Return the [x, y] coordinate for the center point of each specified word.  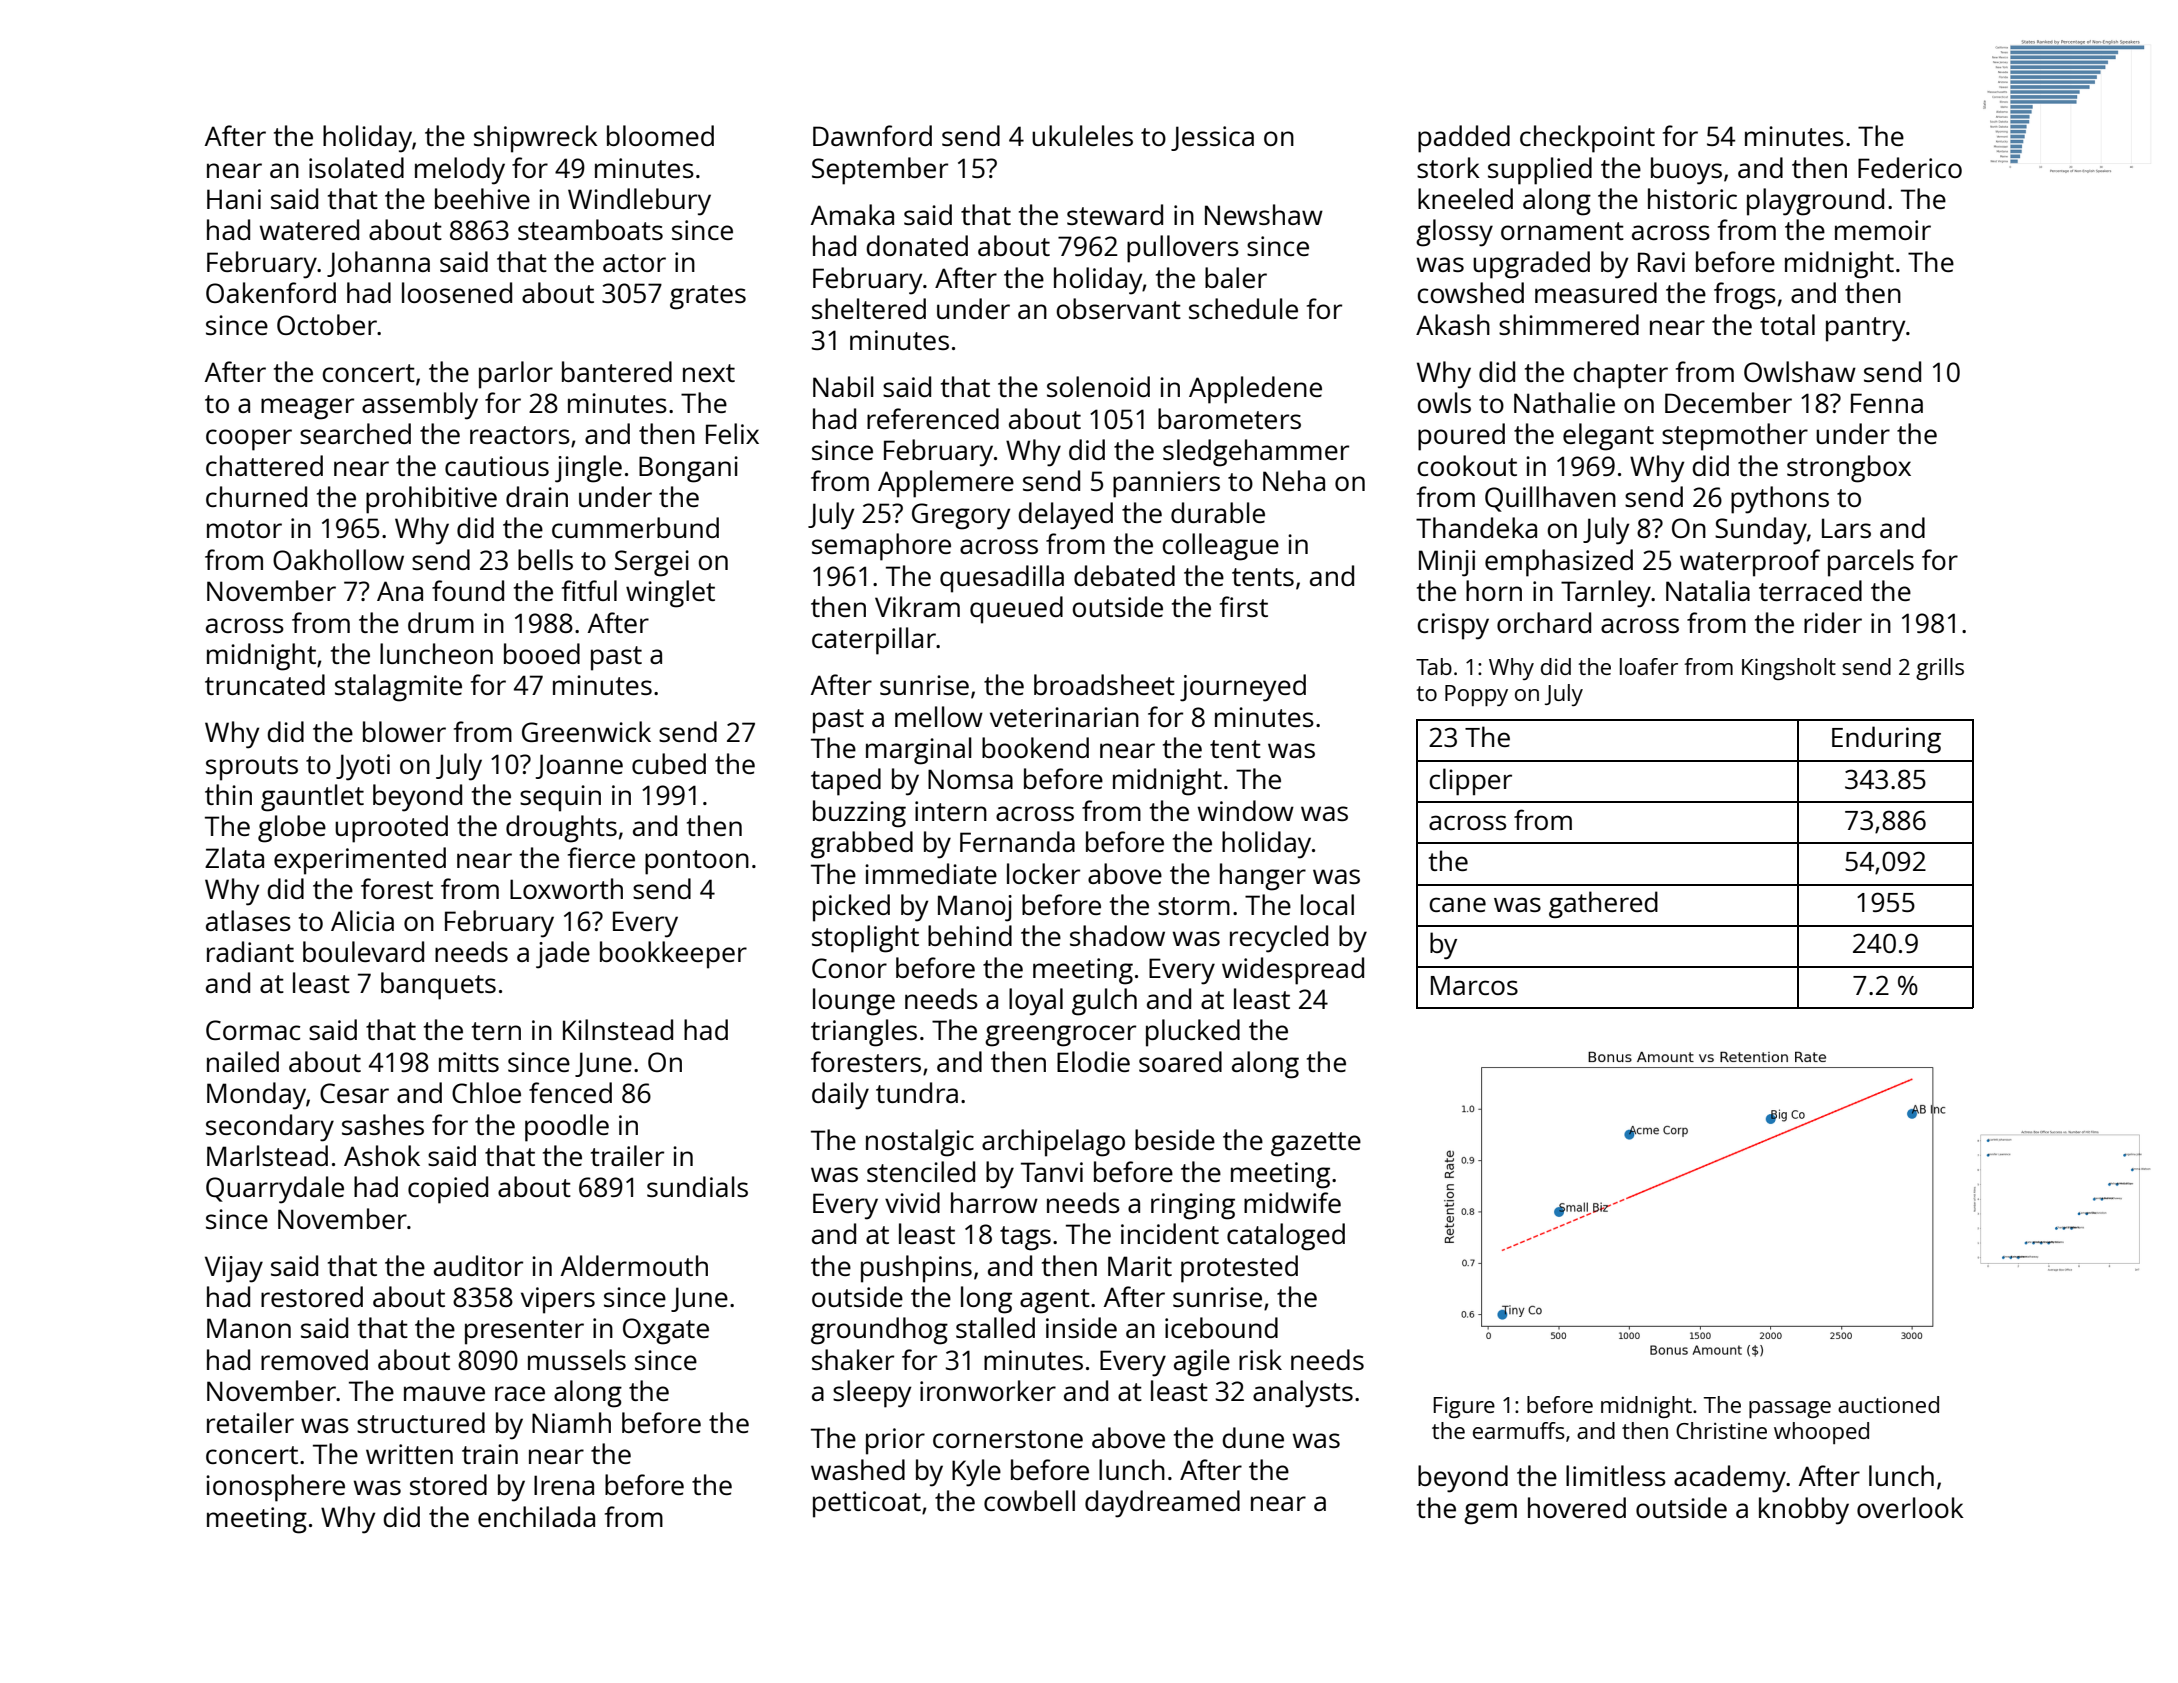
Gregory [961, 516]
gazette [1316, 1144]
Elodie [1093, 1061]
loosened [457, 292]
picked [851, 908]
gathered [1603, 904]
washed [858, 1469]
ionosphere [275, 1488]
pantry [1866, 329]
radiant [250, 951]
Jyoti [363, 767]
